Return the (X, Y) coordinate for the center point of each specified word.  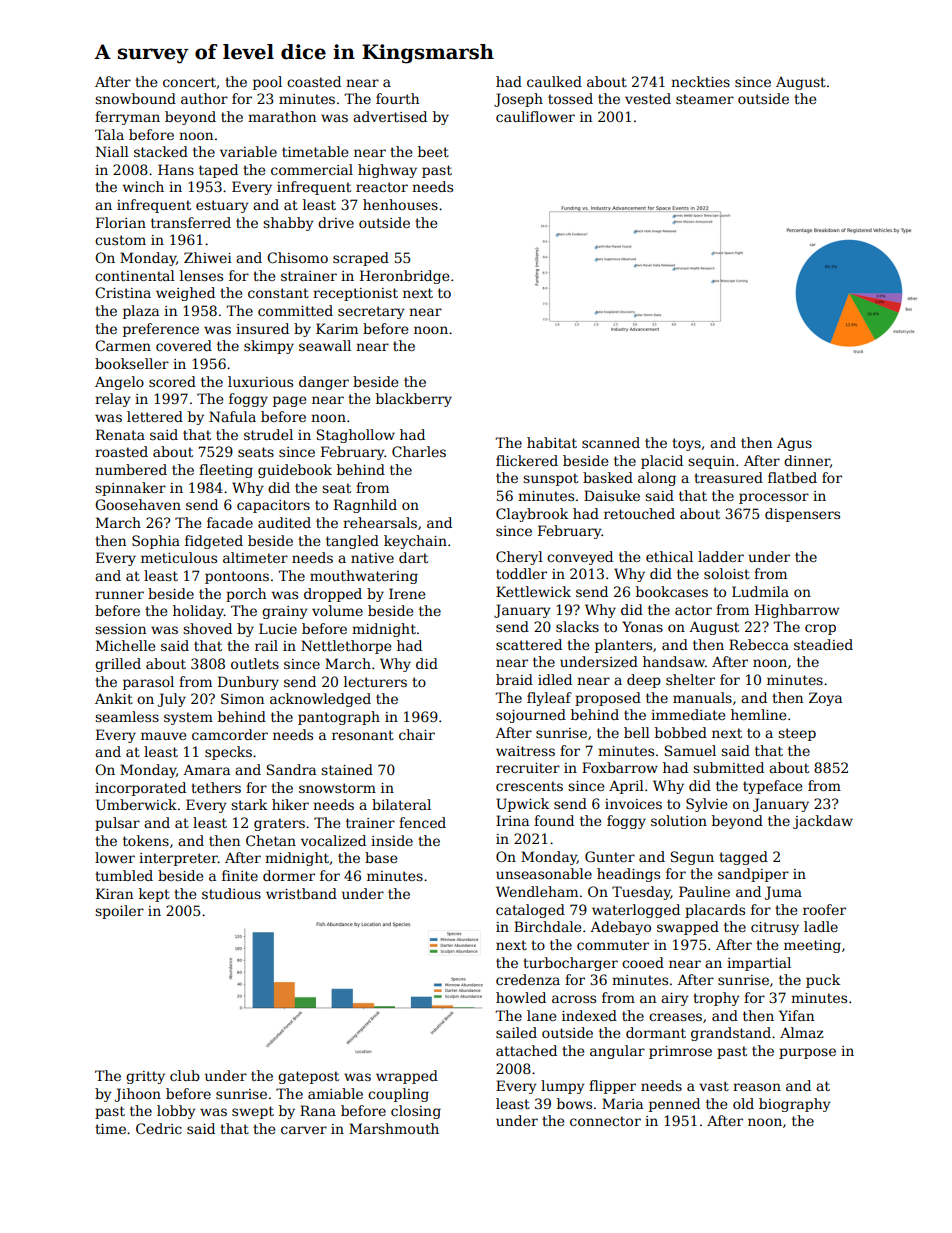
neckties (700, 81)
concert (189, 82)
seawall (325, 345)
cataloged (530, 911)
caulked (554, 81)
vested (648, 98)
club (185, 1075)
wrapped (407, 1077)
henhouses (400, 204)
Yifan (796, 1015)
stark (249, 804)
